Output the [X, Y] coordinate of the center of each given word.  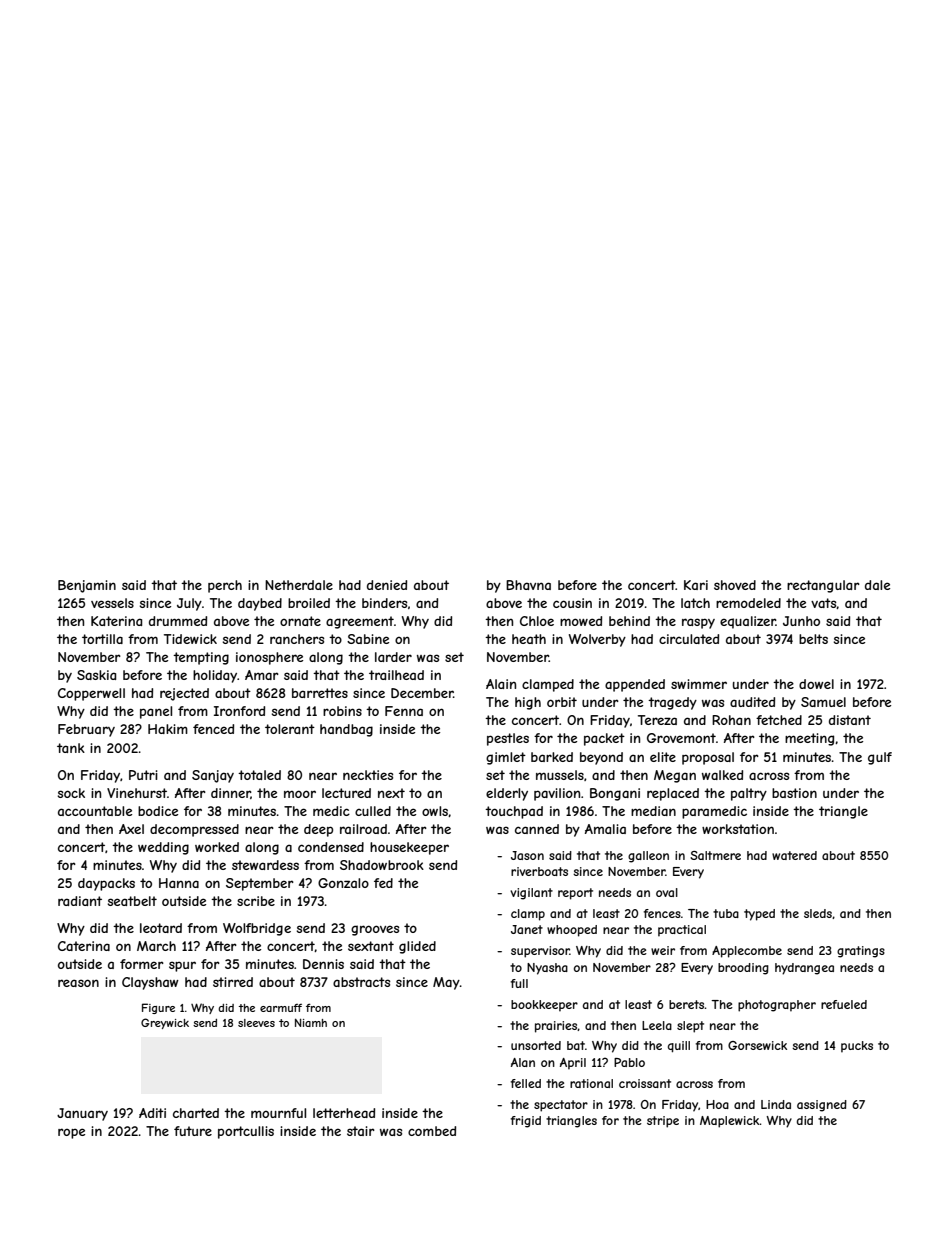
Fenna [404, 711]
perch [225, 586]
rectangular [823, 586]
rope [71, 1133]
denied [387, 585]
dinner [231, 793]
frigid [526, 1122]
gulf [880, 758]
